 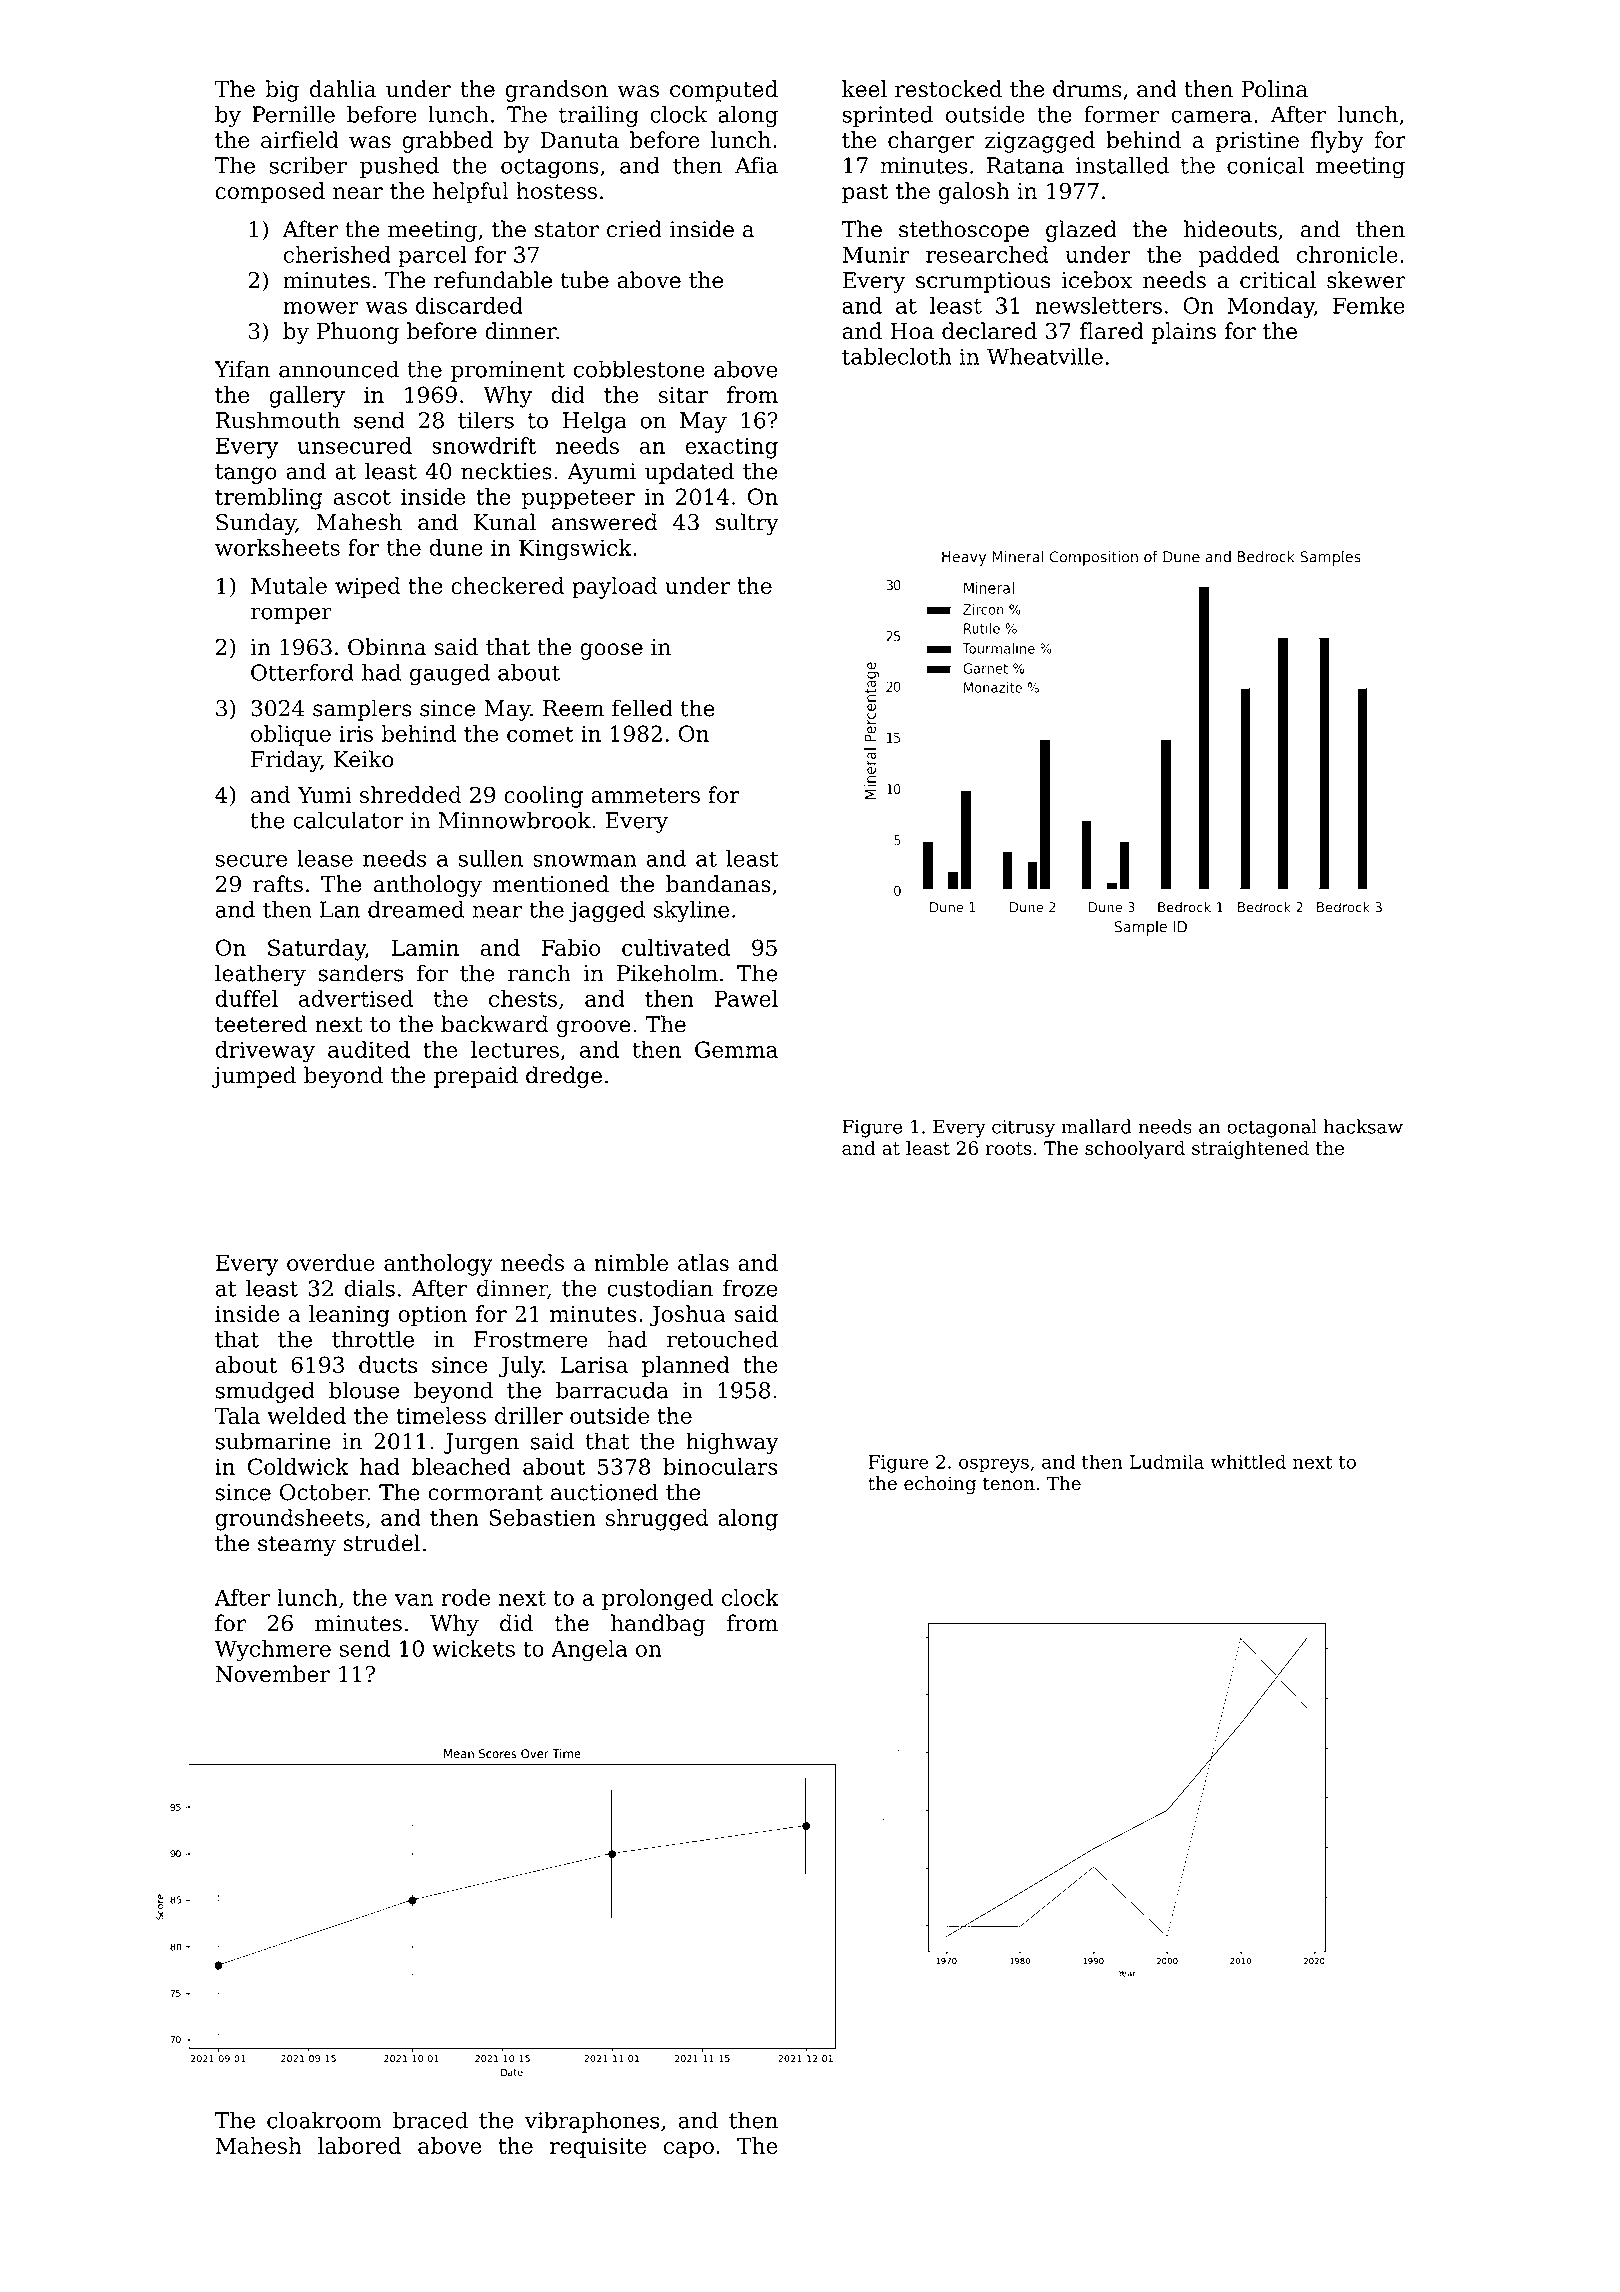 What do you see at coordinates (473, 1648) in the image?
I see `wickets` at bounding box center [473, 1648].
